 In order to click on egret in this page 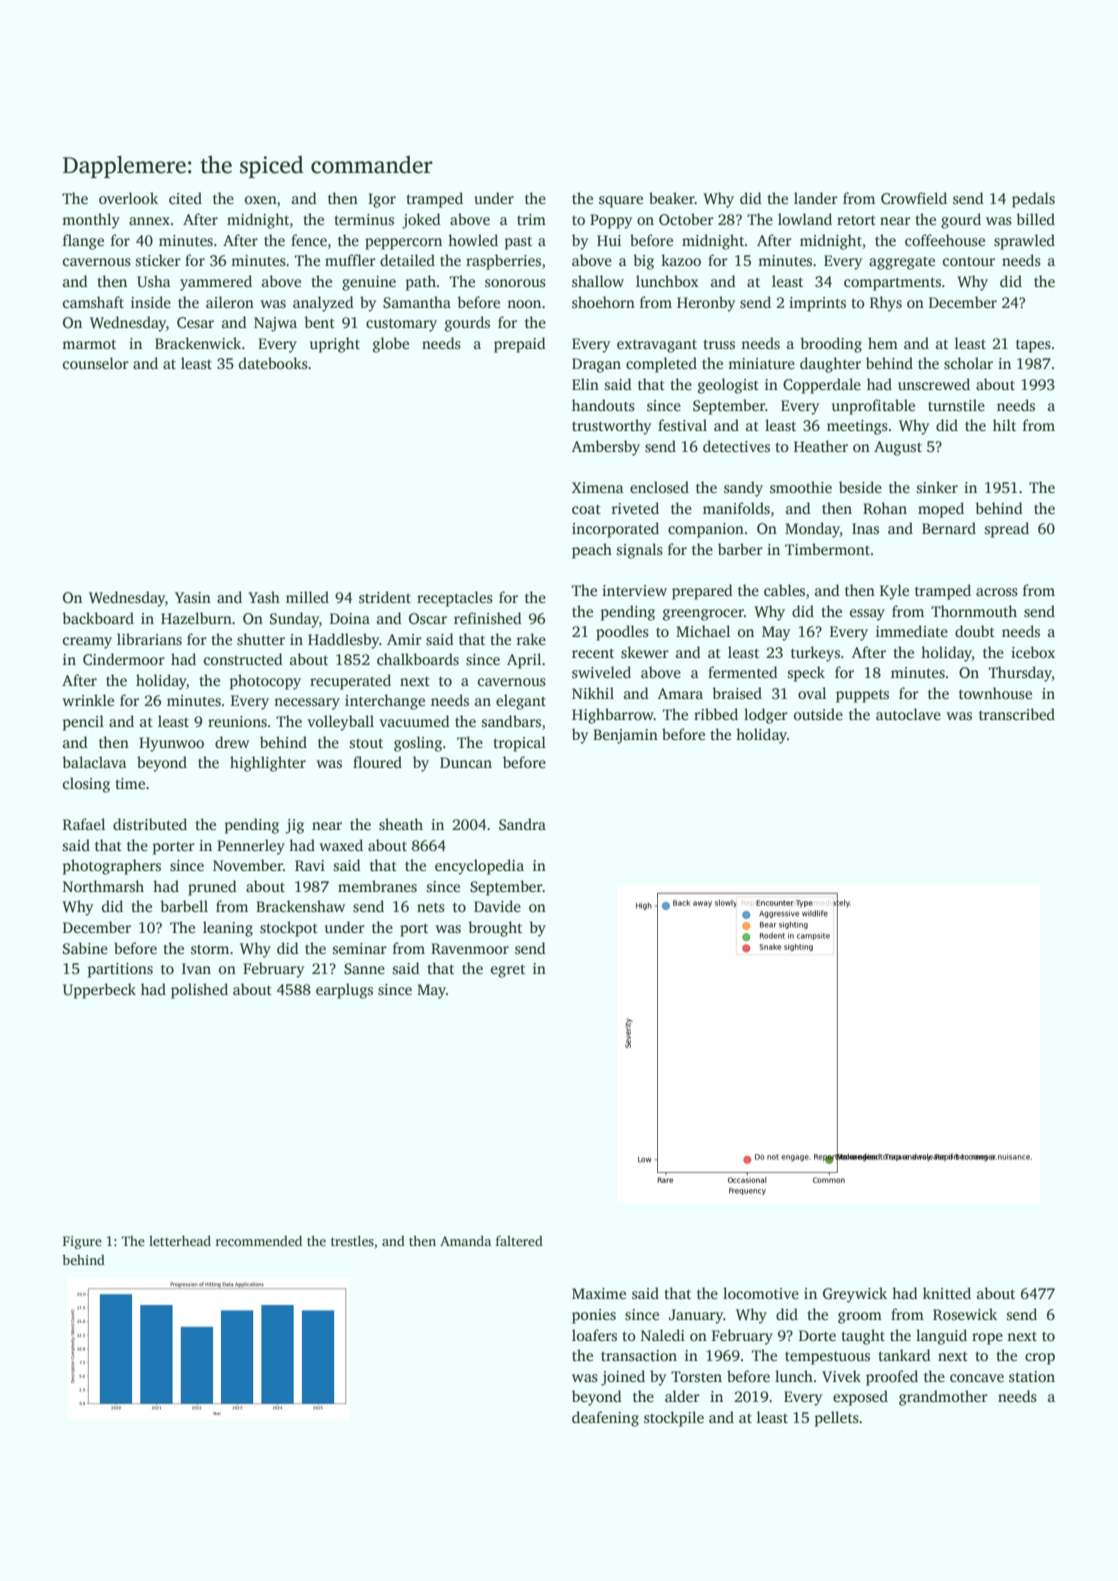, I will do `click(508, 971)`.
